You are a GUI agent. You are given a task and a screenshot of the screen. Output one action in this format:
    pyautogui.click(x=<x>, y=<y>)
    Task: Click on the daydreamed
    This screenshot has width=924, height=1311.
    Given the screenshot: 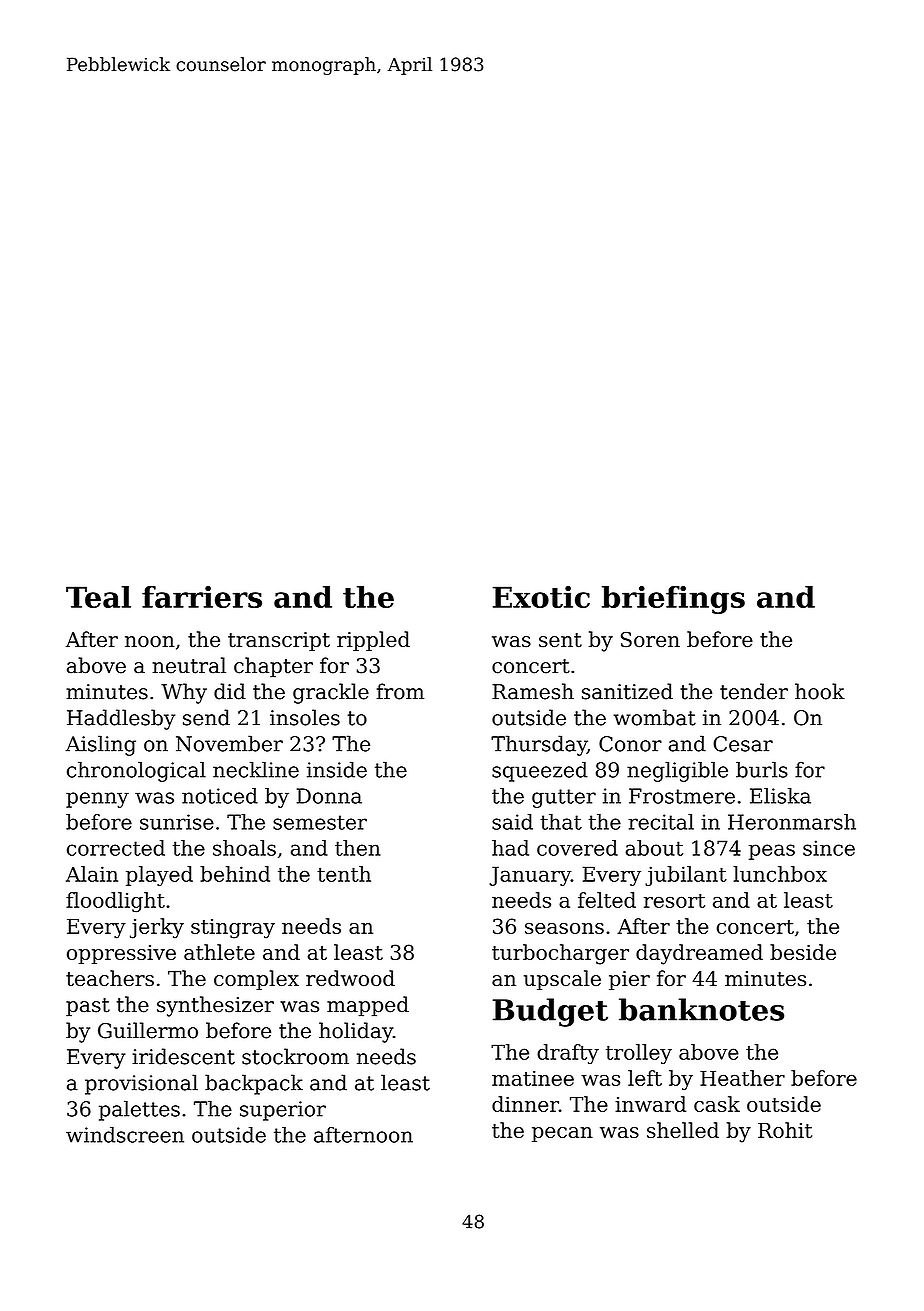 What is the action you would take?
    pyautogui.click(x=699, y=954)
